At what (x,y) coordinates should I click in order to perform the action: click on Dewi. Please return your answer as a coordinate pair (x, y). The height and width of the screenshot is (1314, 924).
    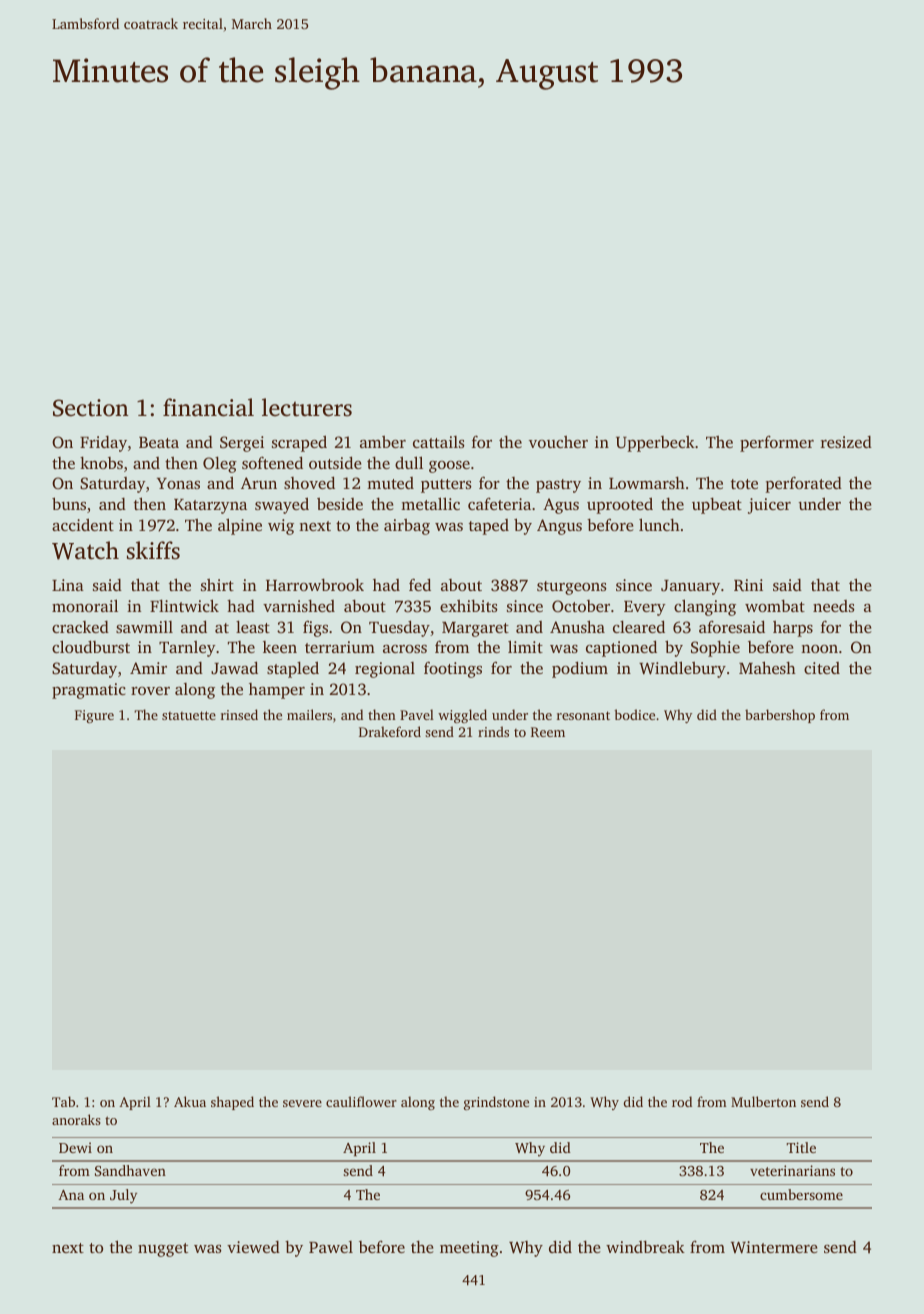
    Looking at the image, I should click on (75, 1147).
